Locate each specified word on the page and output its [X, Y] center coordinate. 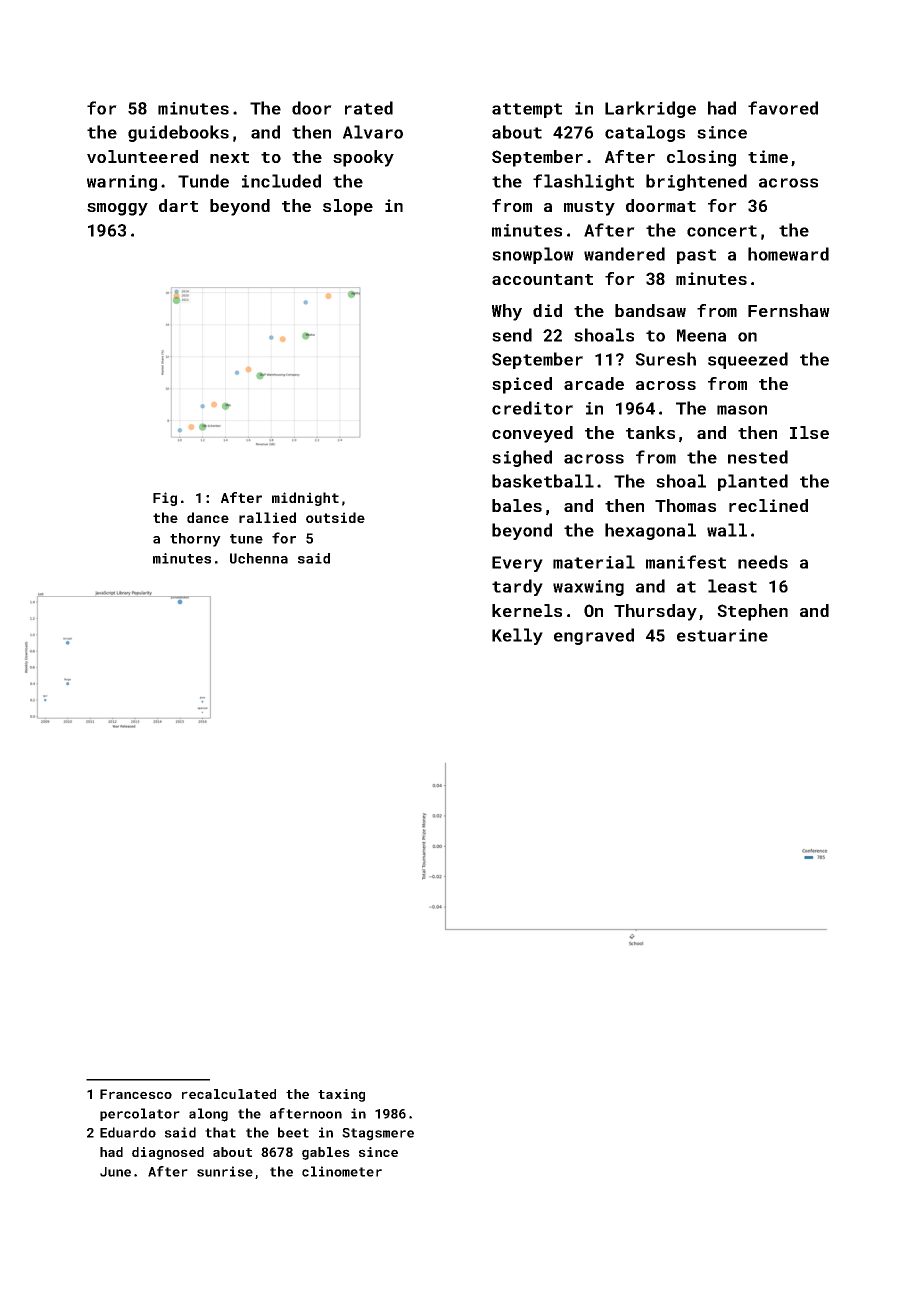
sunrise [225, 1171]
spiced [522, 385]
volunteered [142, 156]
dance [208, 517]
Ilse [809, 432]
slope [348, 207]
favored [783, 108]
